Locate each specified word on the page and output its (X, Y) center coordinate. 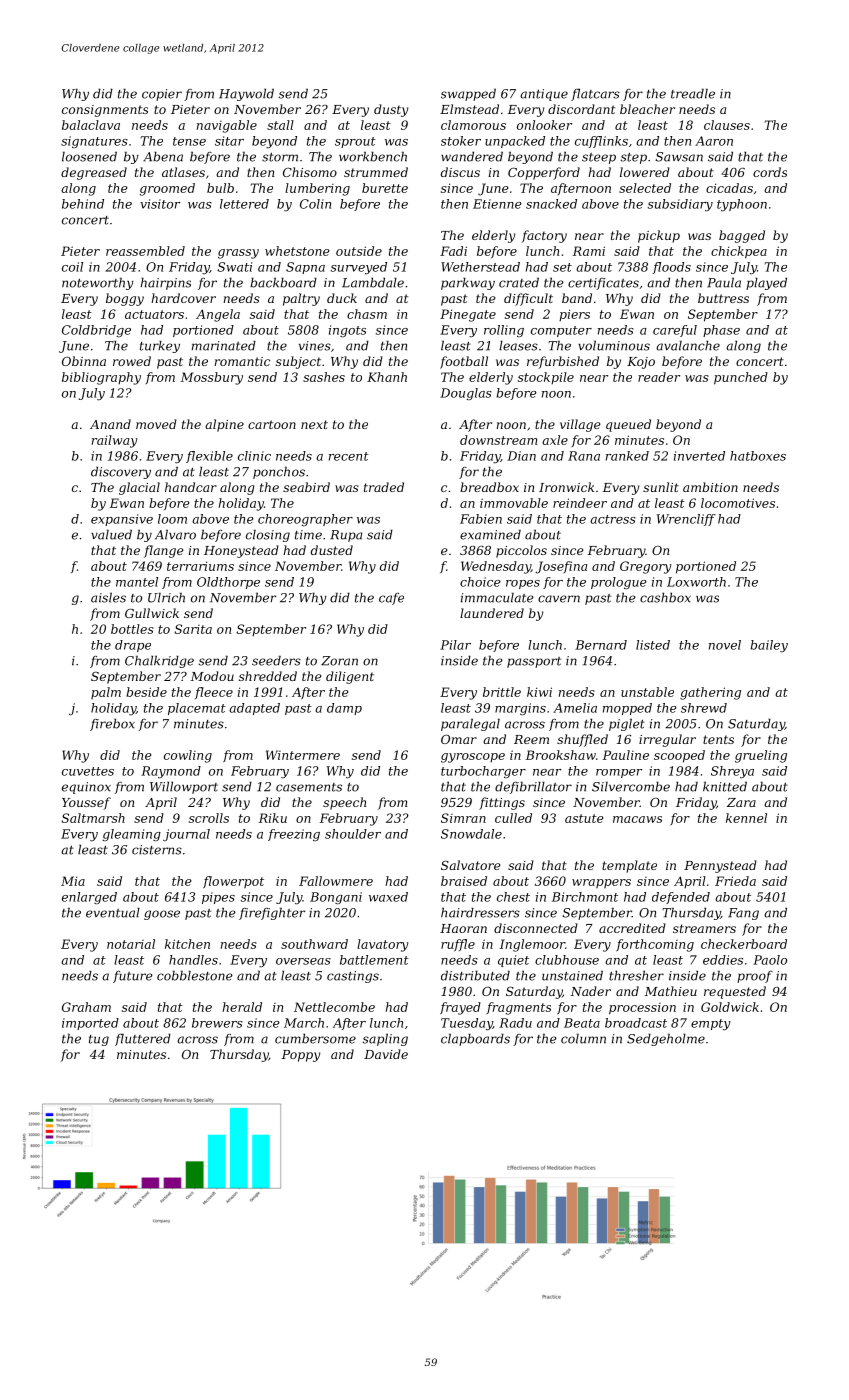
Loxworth (696, 582)
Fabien (481, 519)
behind (83, 204)
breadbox (489, 487)
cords (770, 172)
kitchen (187, 944)
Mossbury (212, 378)
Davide (386, 1054)
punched (741, 378)
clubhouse (567, 960)
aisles (108, 597)
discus (460, 172)
